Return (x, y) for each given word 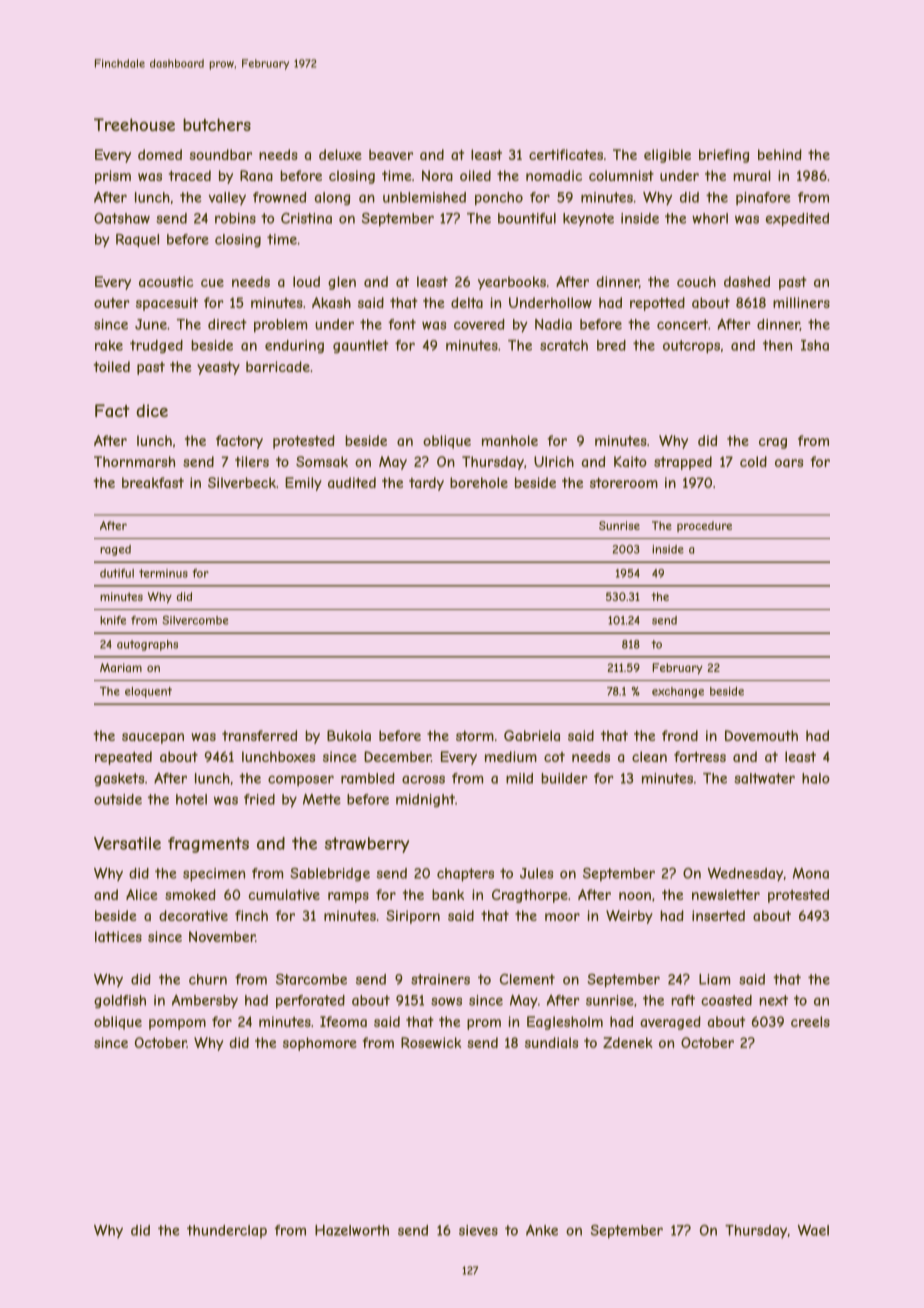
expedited (797, 220)
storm (475, 736)
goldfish (120, 1002)
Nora (437, 175)
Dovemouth (761, 735)
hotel (191, 799)
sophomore (320, 1044)
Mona (811, 873)
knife (113, 620)
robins (235, 218)
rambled (368, 778)
